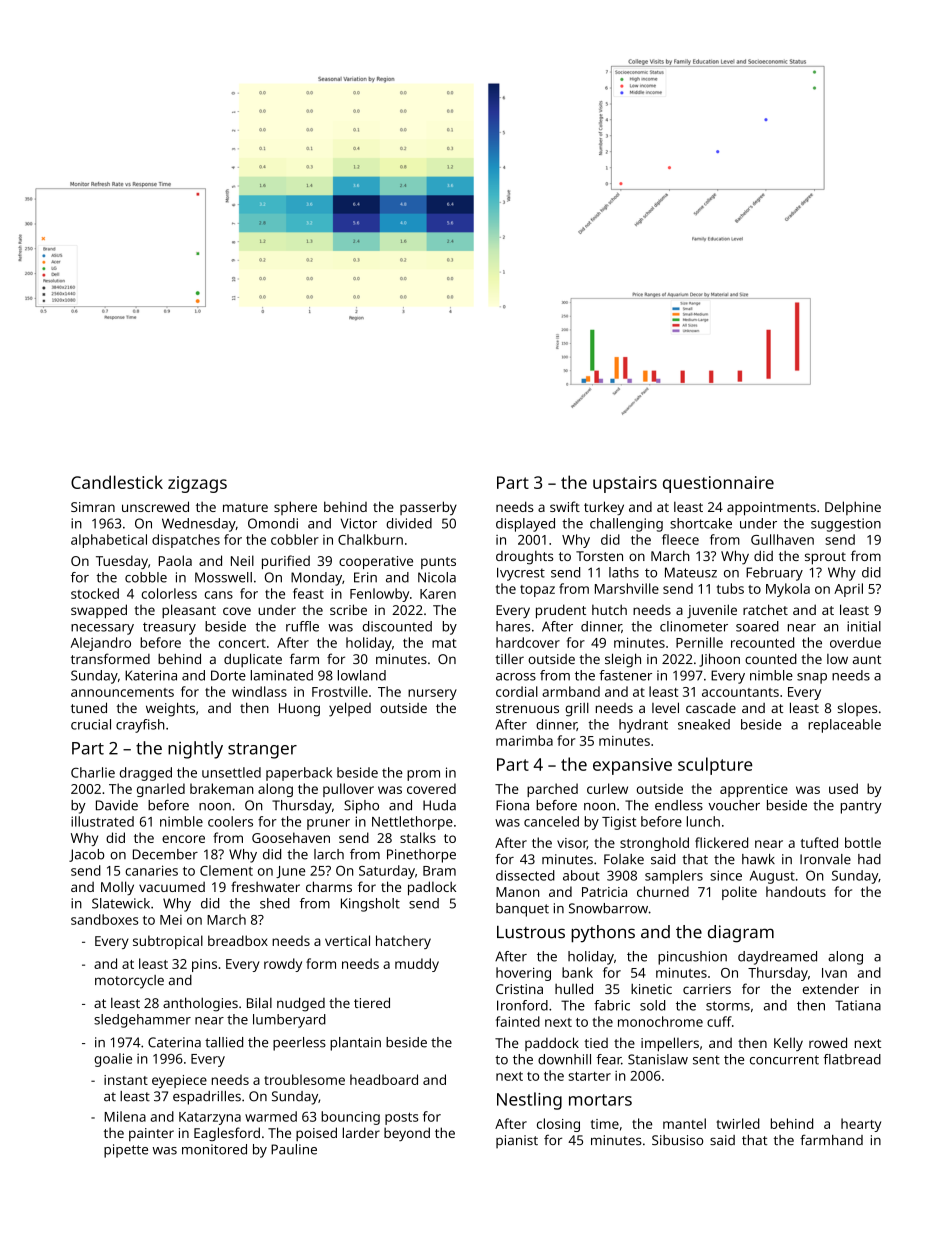 The height and width of the screenshot is (1233, 952). What do you see at coordinates (197, 484) in the screenshot?
I see `zigzags` at bounding box center [197, 484].
